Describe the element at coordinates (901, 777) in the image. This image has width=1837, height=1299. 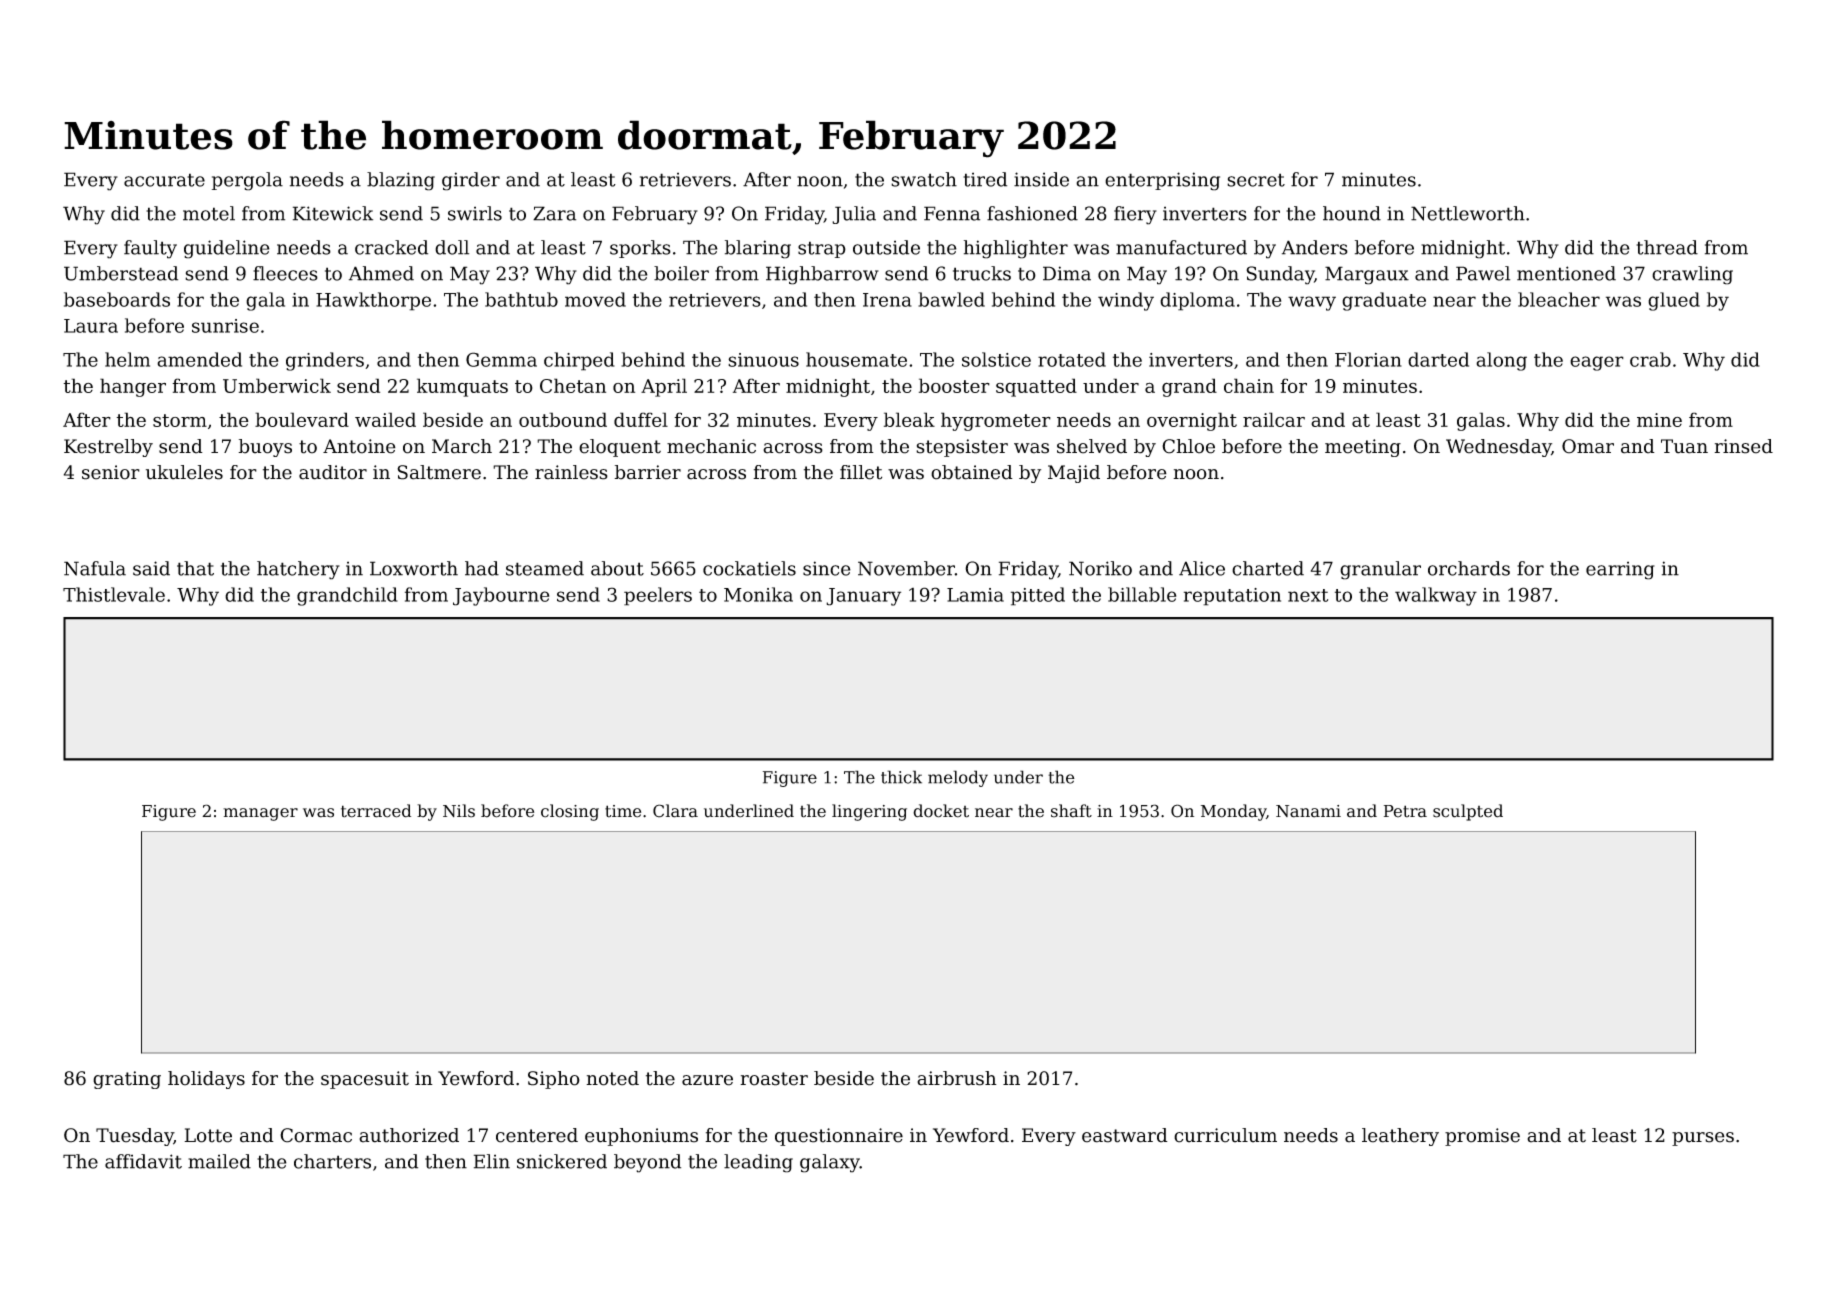
I see `thick` at that location.
